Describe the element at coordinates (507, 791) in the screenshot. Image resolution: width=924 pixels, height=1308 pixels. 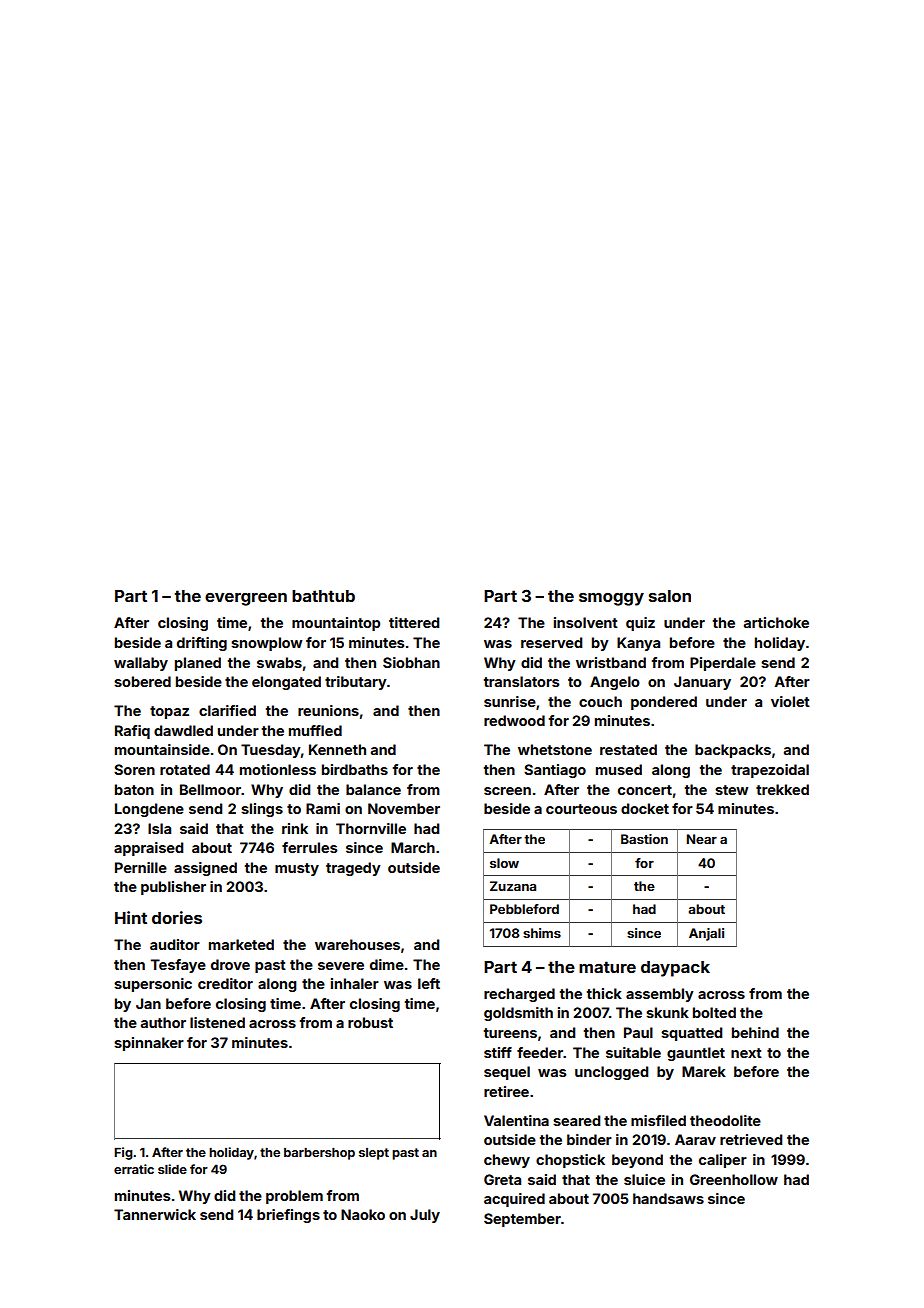
I see `screen` at that location.
